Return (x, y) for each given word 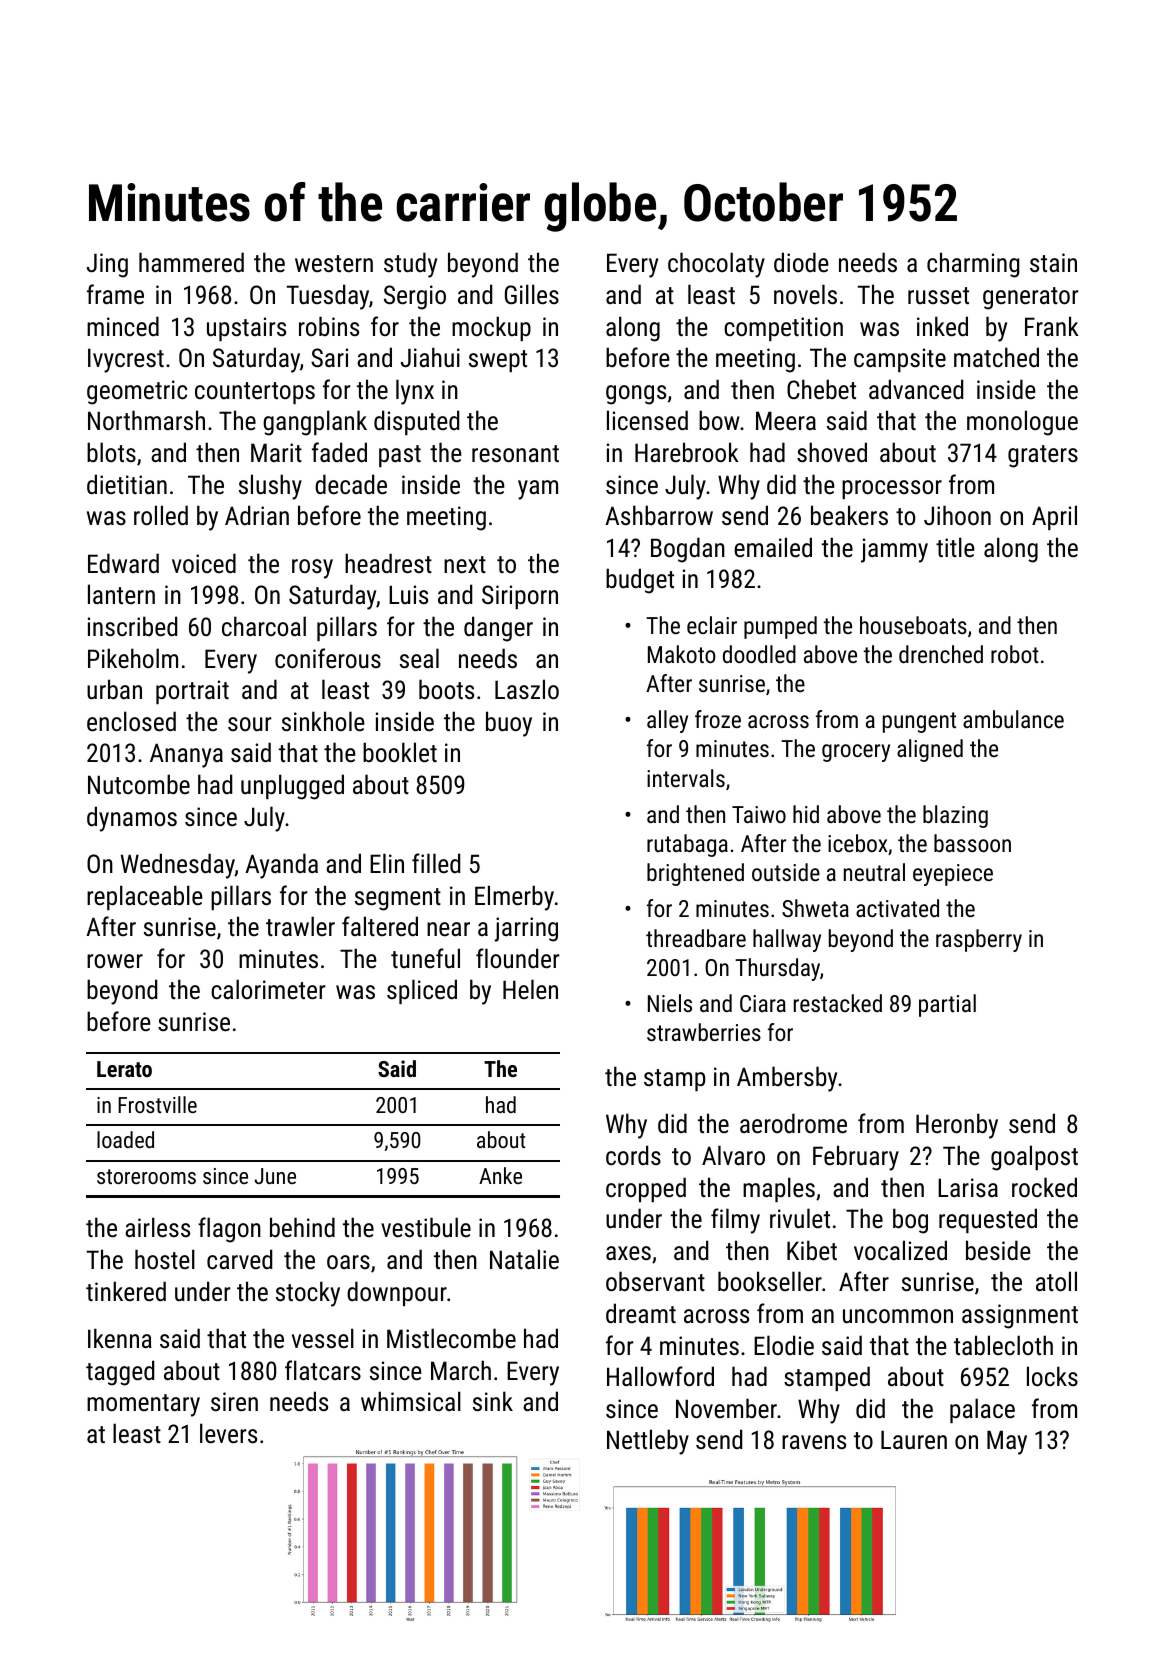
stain (1053, 262)
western (334, 263)
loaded (125, 1139)
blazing (955, 816)
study (410, 265)
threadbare (696, 938)
